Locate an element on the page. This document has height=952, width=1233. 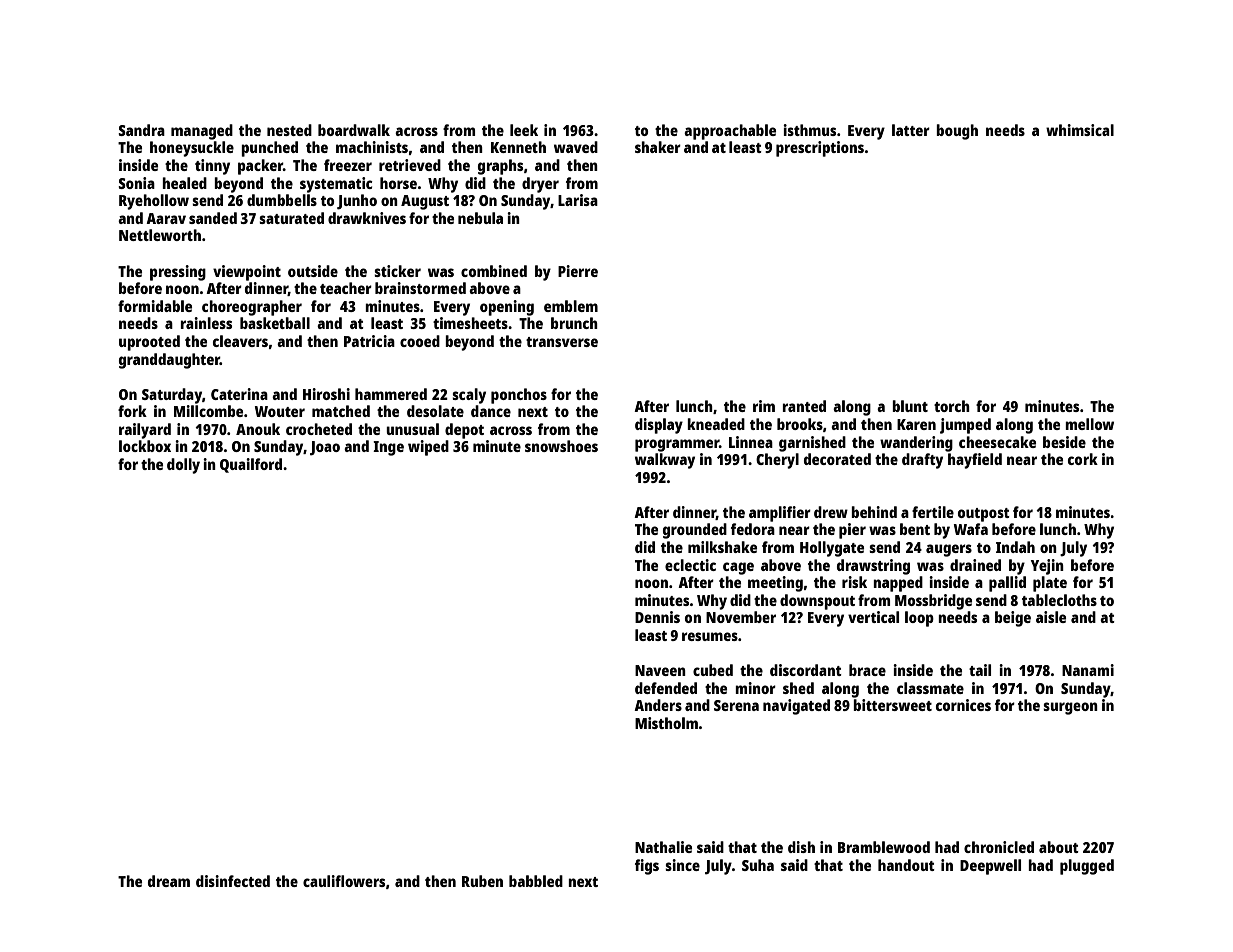
walkway is located at coordinates (665, 461).
